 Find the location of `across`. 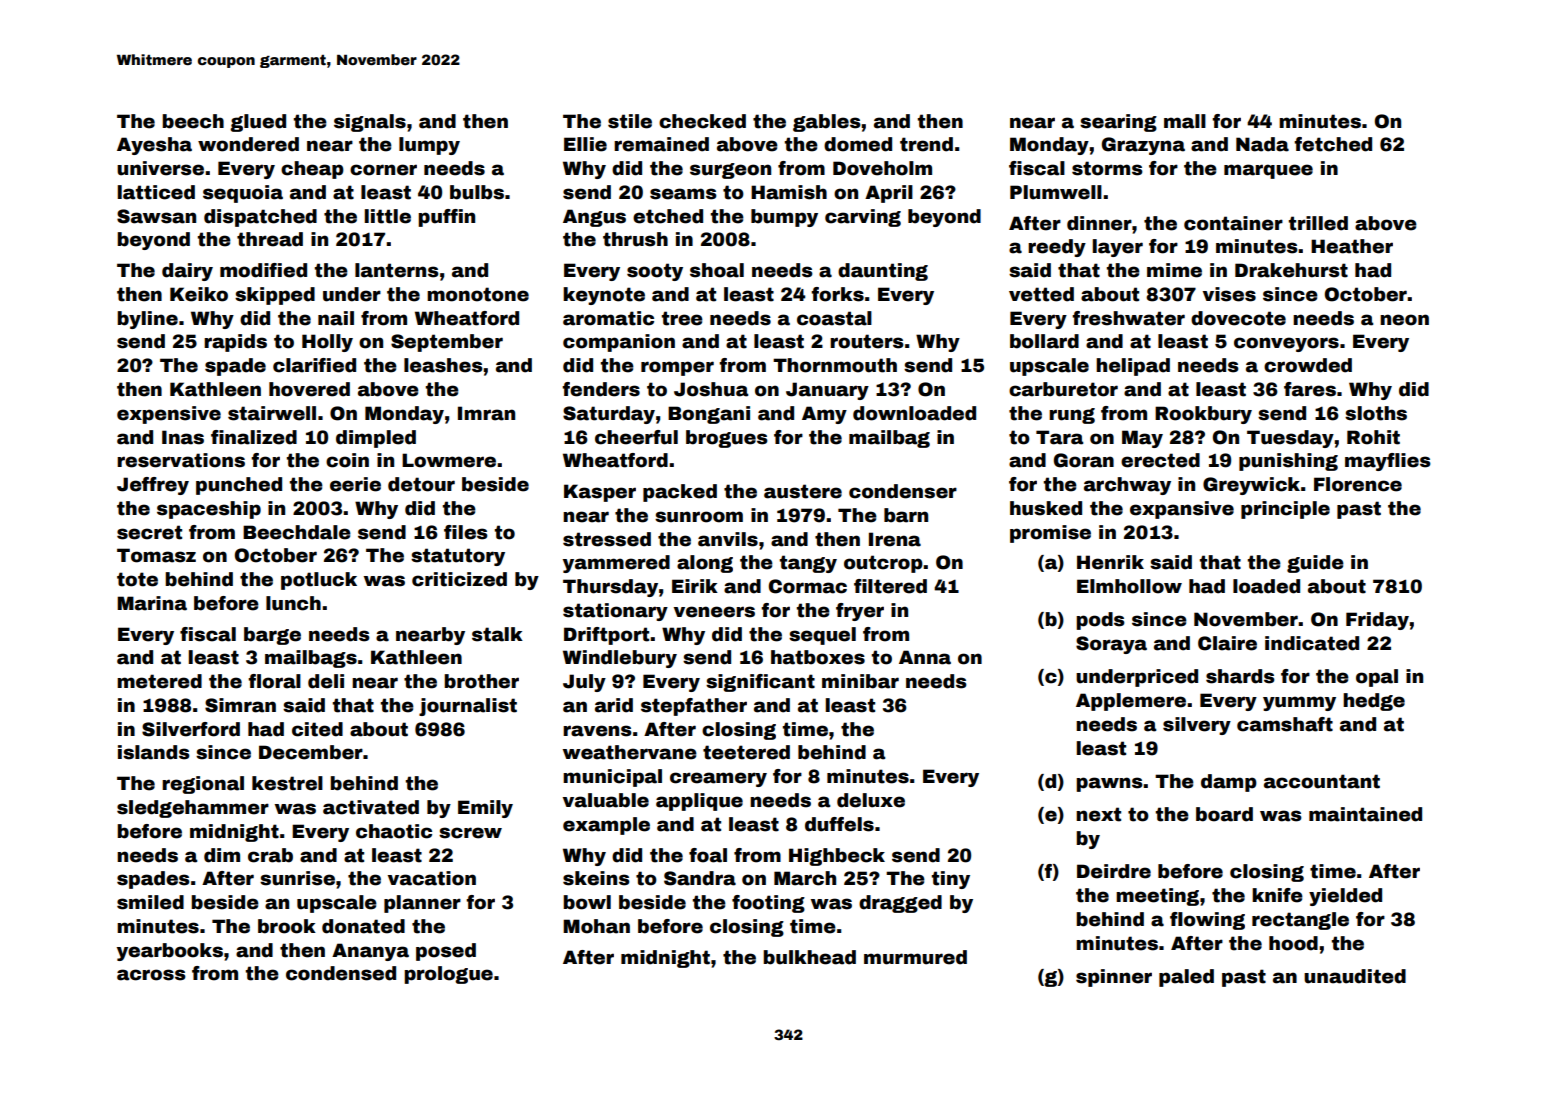

across is located at coordinates (151, 975).
